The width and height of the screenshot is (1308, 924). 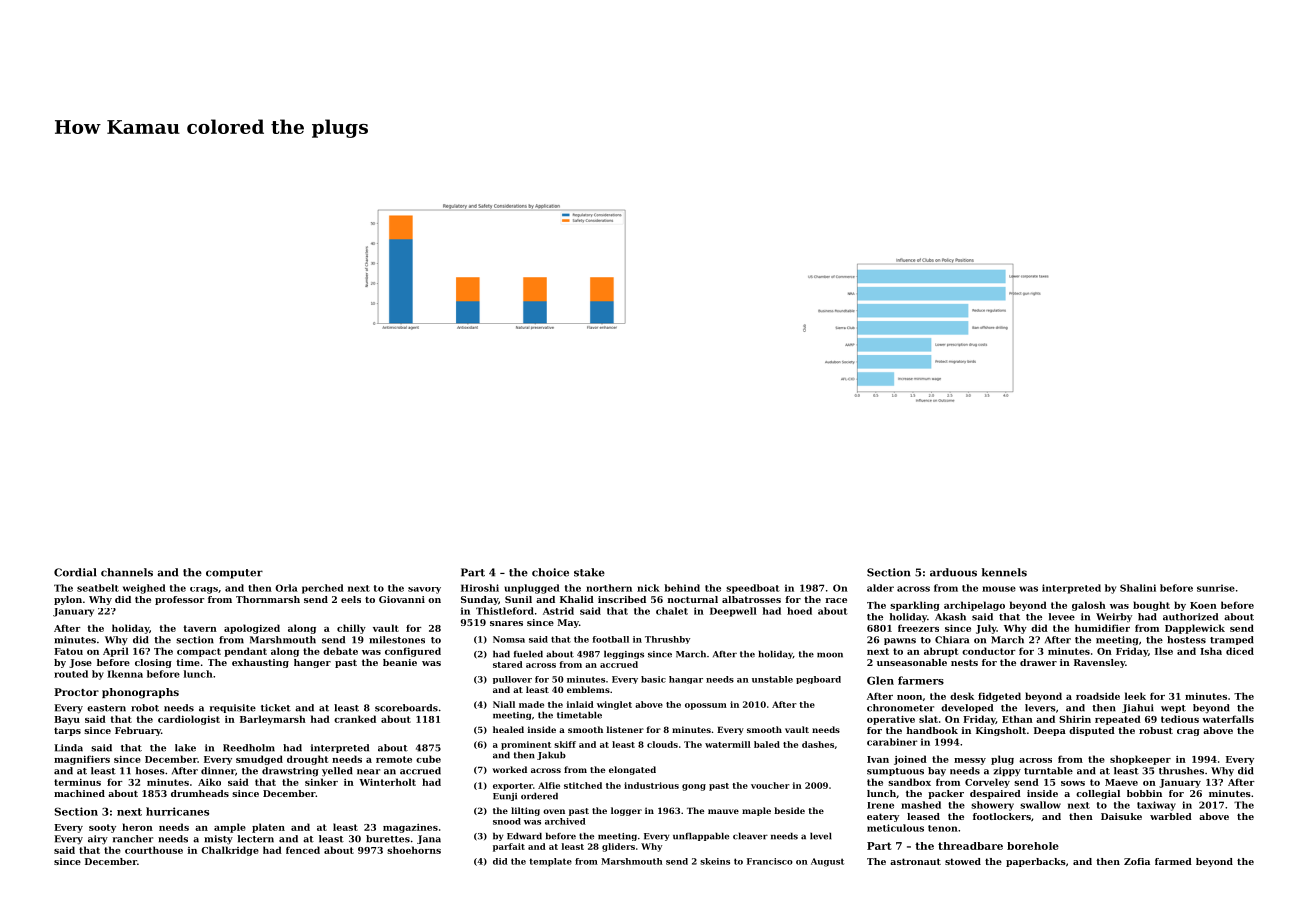 I want to click on shopkeeper, so click(x=1140, y=760).
